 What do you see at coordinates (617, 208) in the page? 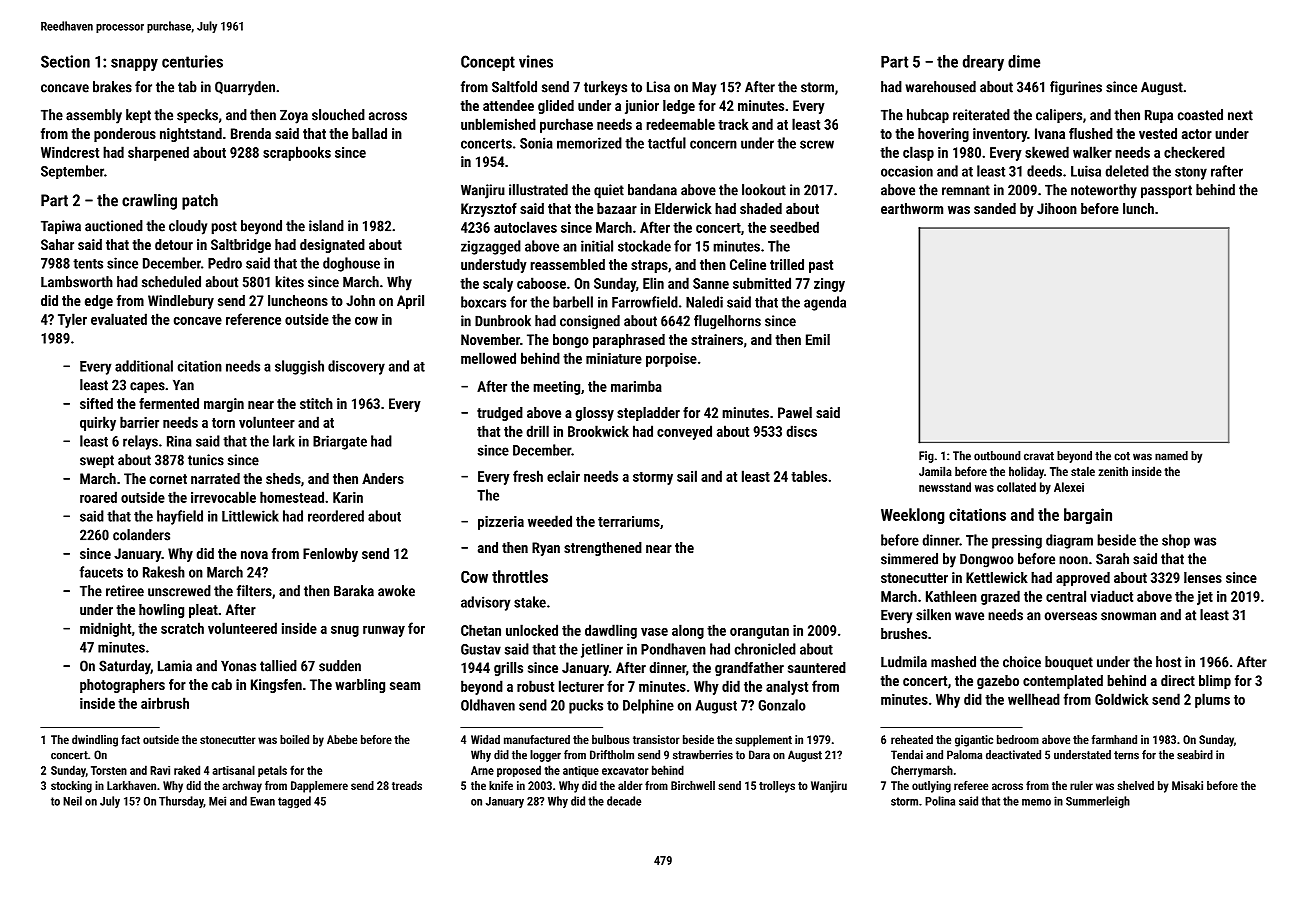
I see `bazaar` at bounding box center [617, 208].
